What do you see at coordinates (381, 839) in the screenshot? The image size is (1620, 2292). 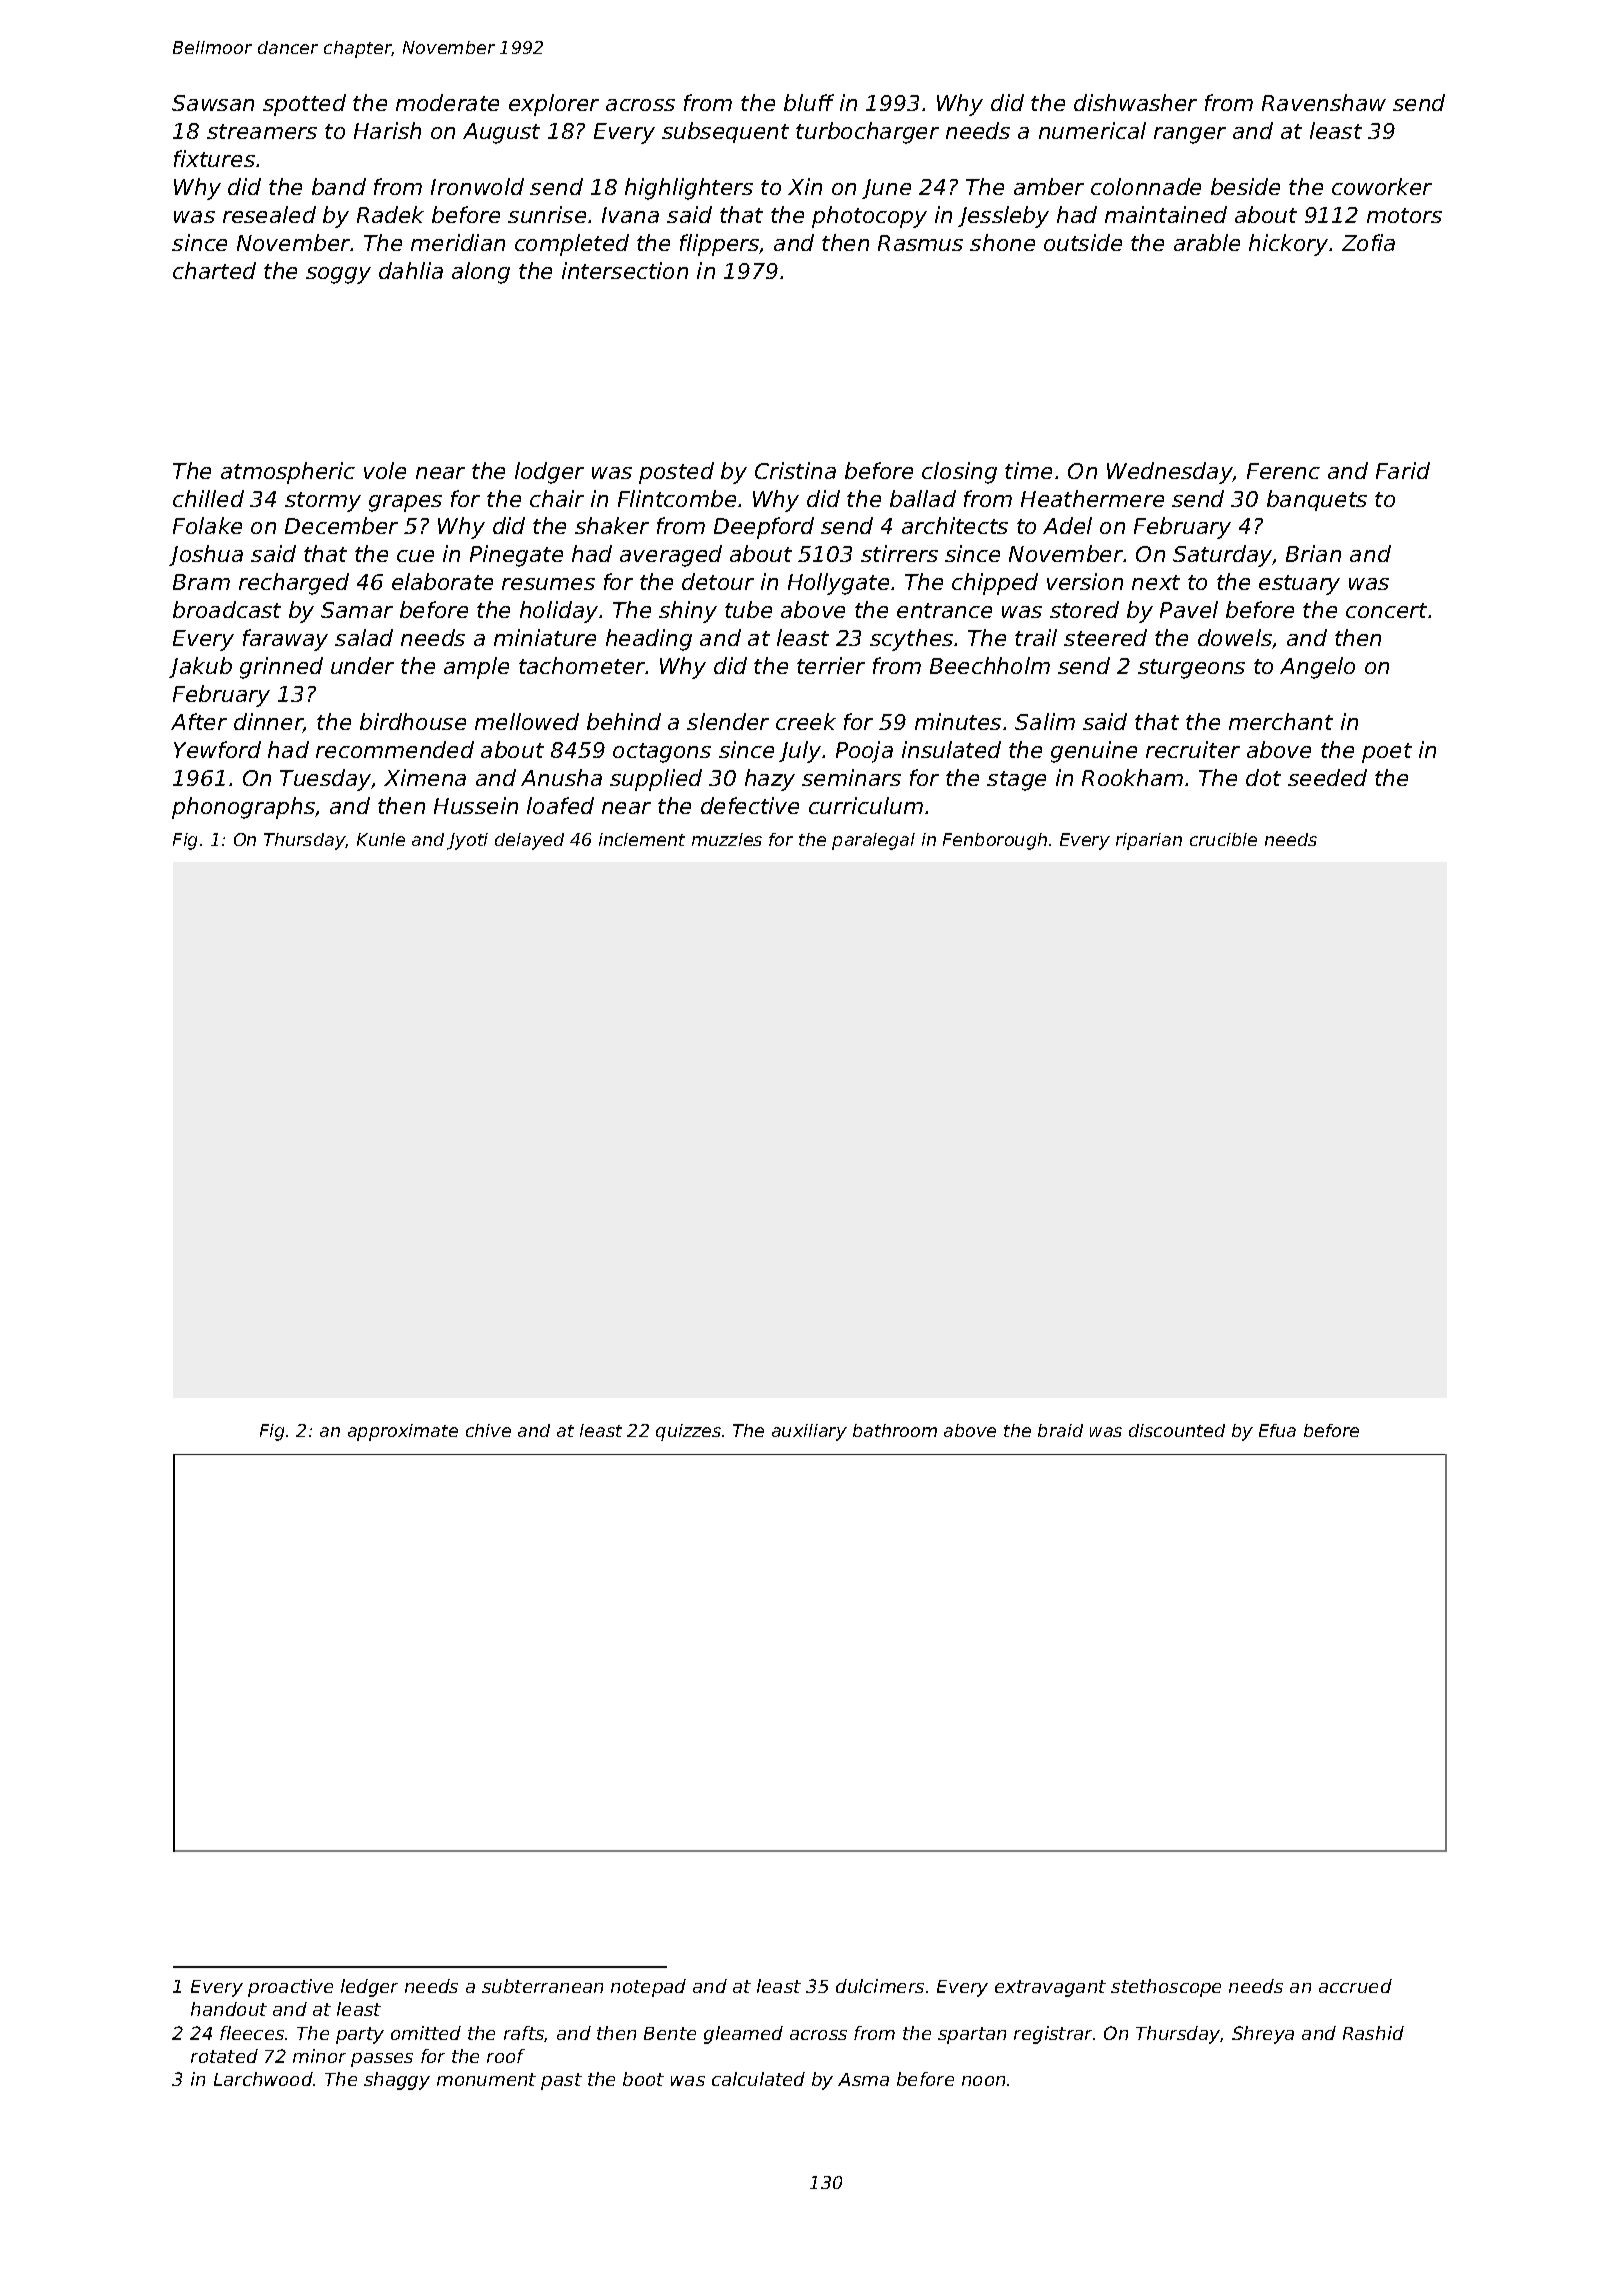 I see `Kunle` at bounding box center [381, 839].
